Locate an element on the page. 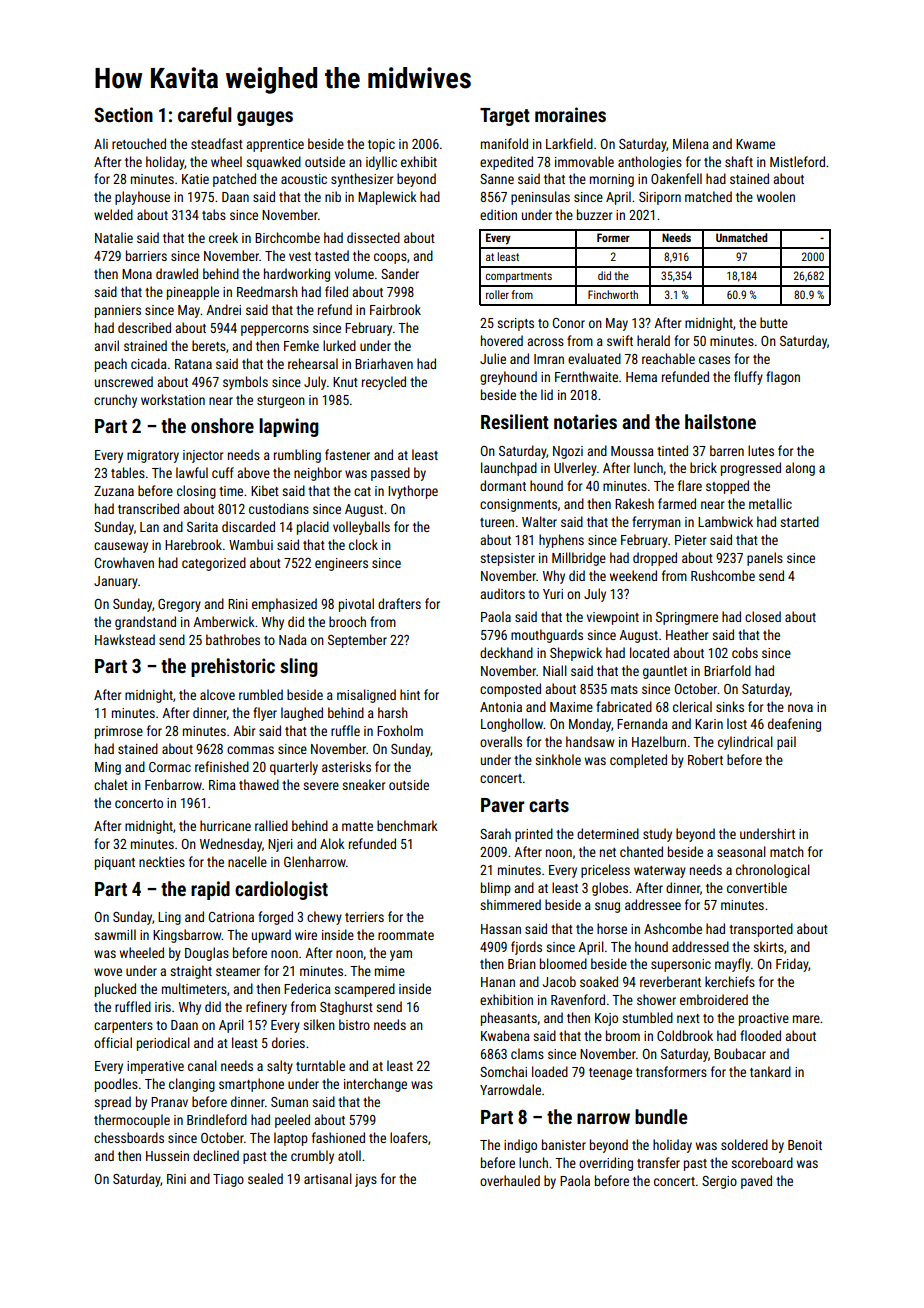 Image resolution: width=924 pixels, height=1308 pixels. jays is located at coordinates (366, 1180).
